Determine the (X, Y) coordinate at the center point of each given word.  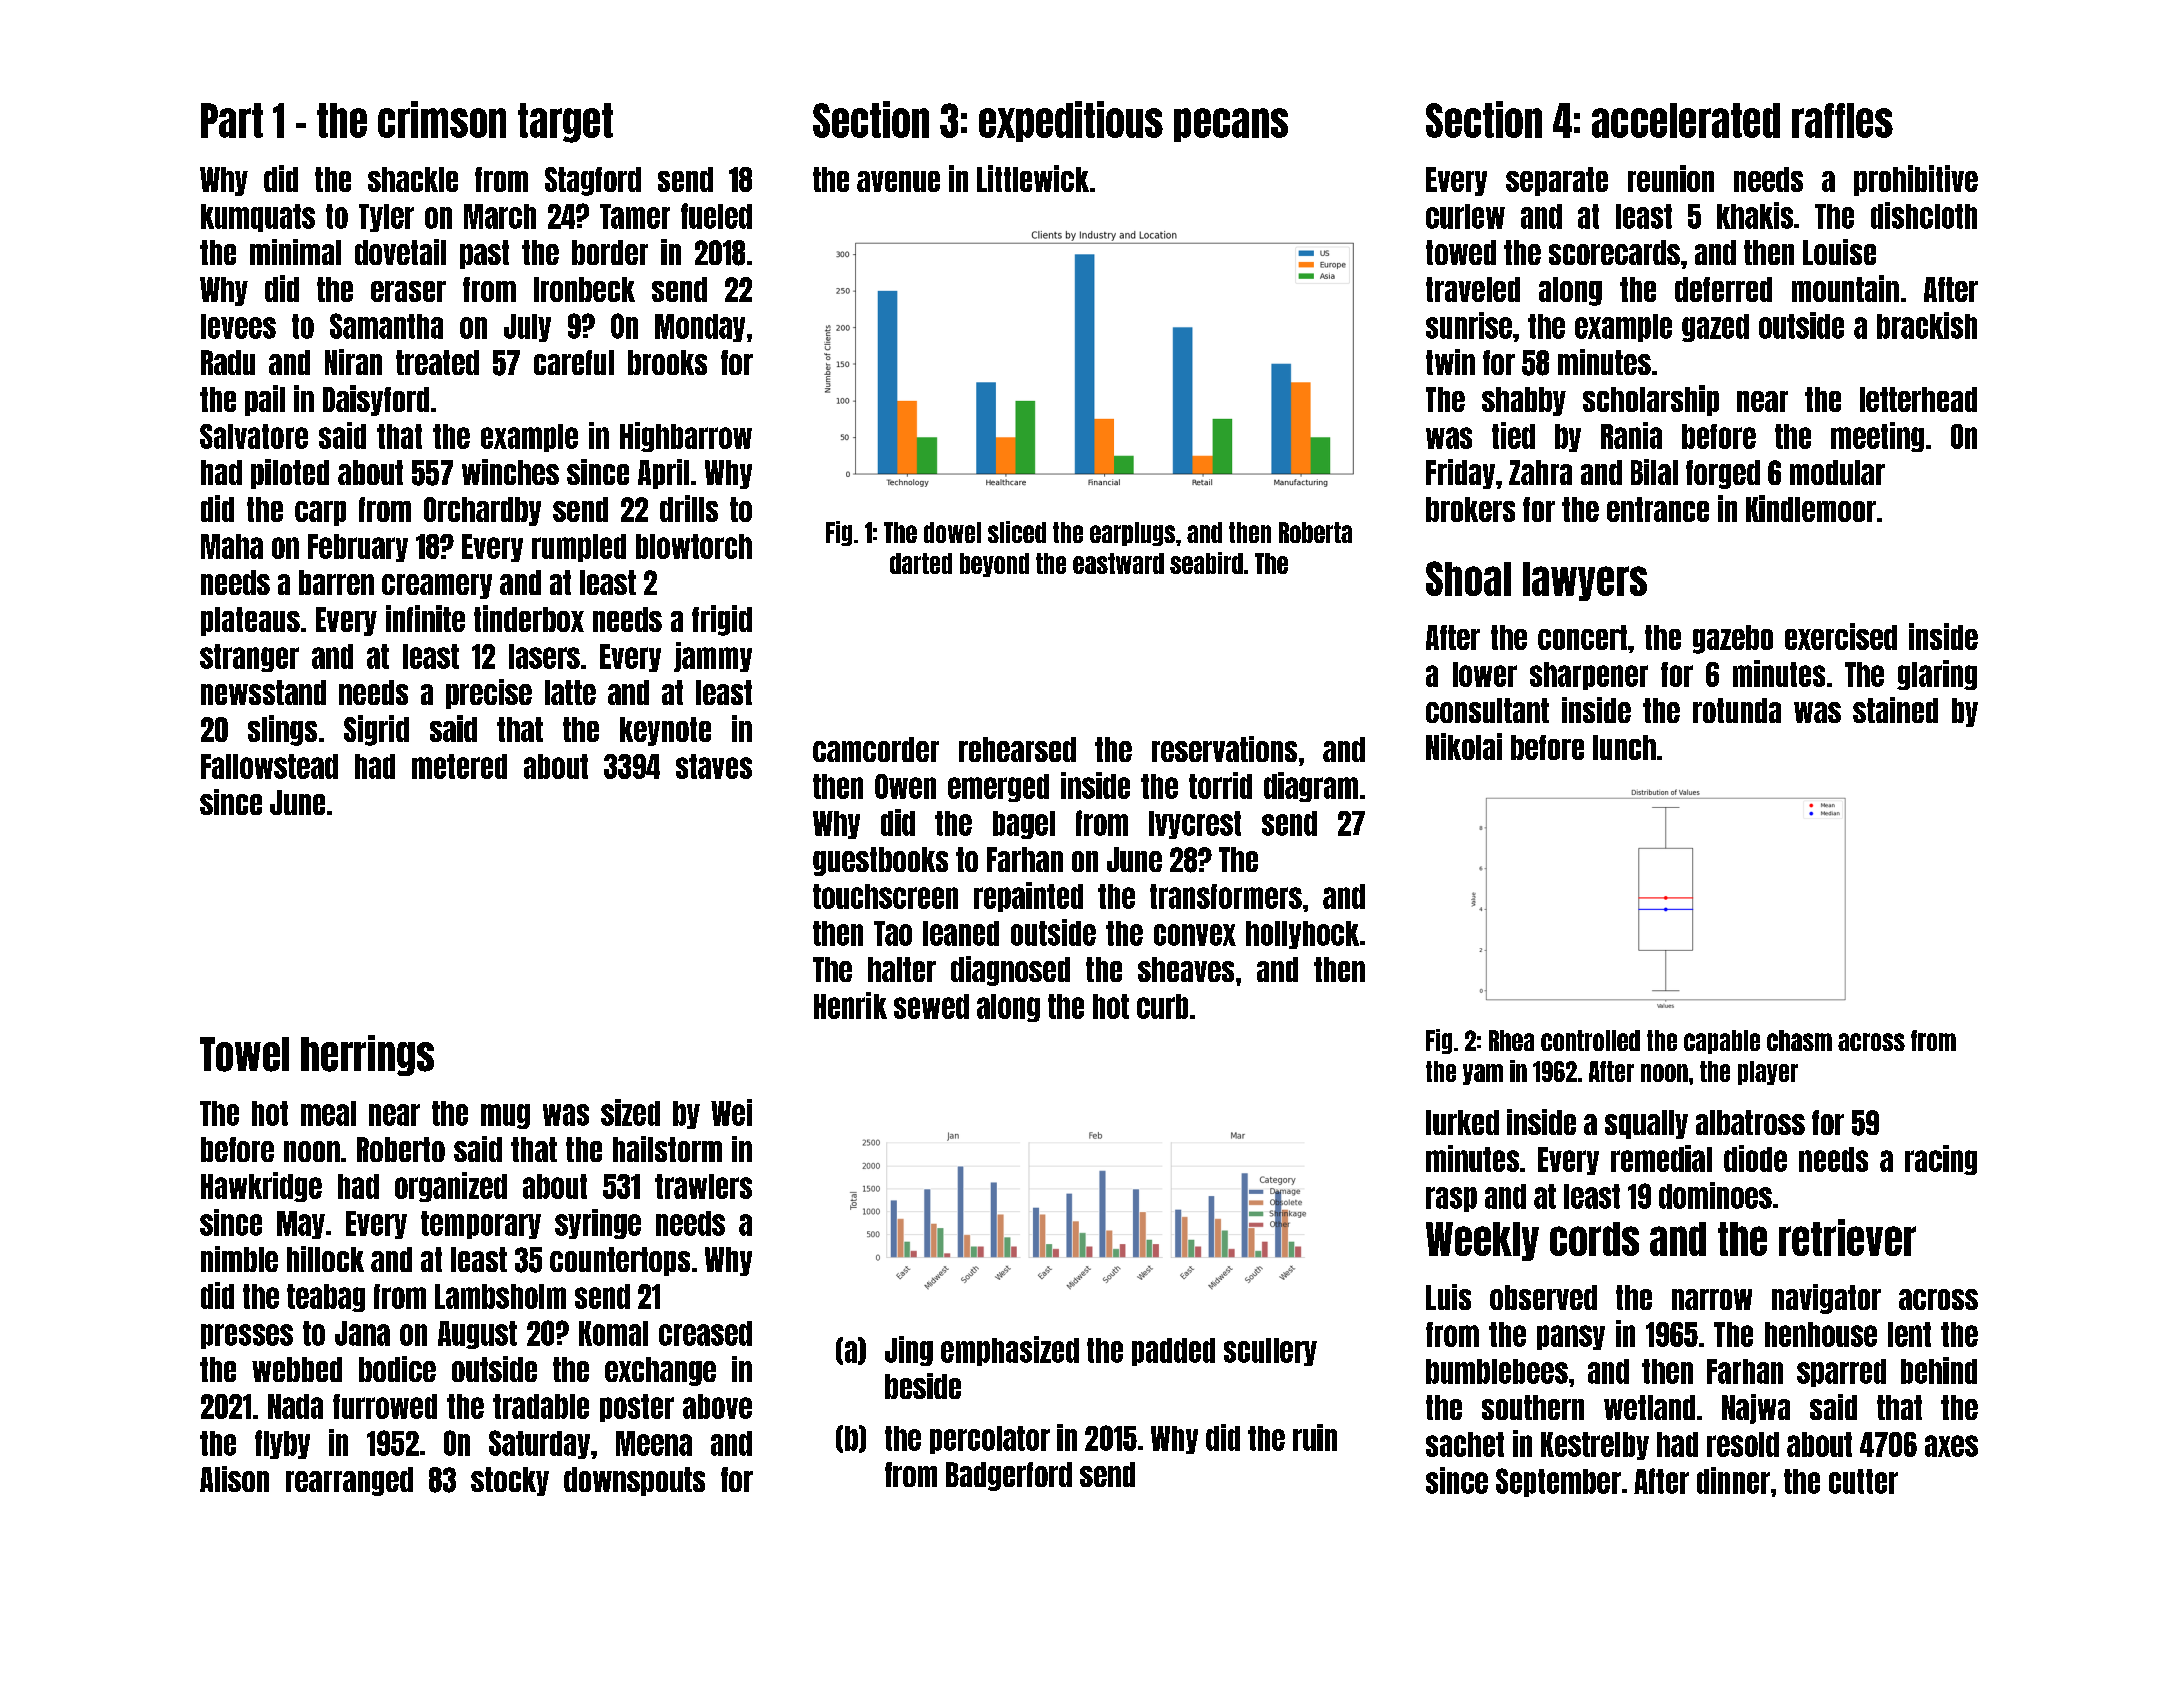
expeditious (1071, 121)
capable (1722, 1042)
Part (232, 120)
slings (282, 730)
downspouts (634, 1481)
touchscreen (885, 896)
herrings (367, 1055)
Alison (234, 1479)
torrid (1220, 785)
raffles (1842, 120)
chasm (1799, 1040)
